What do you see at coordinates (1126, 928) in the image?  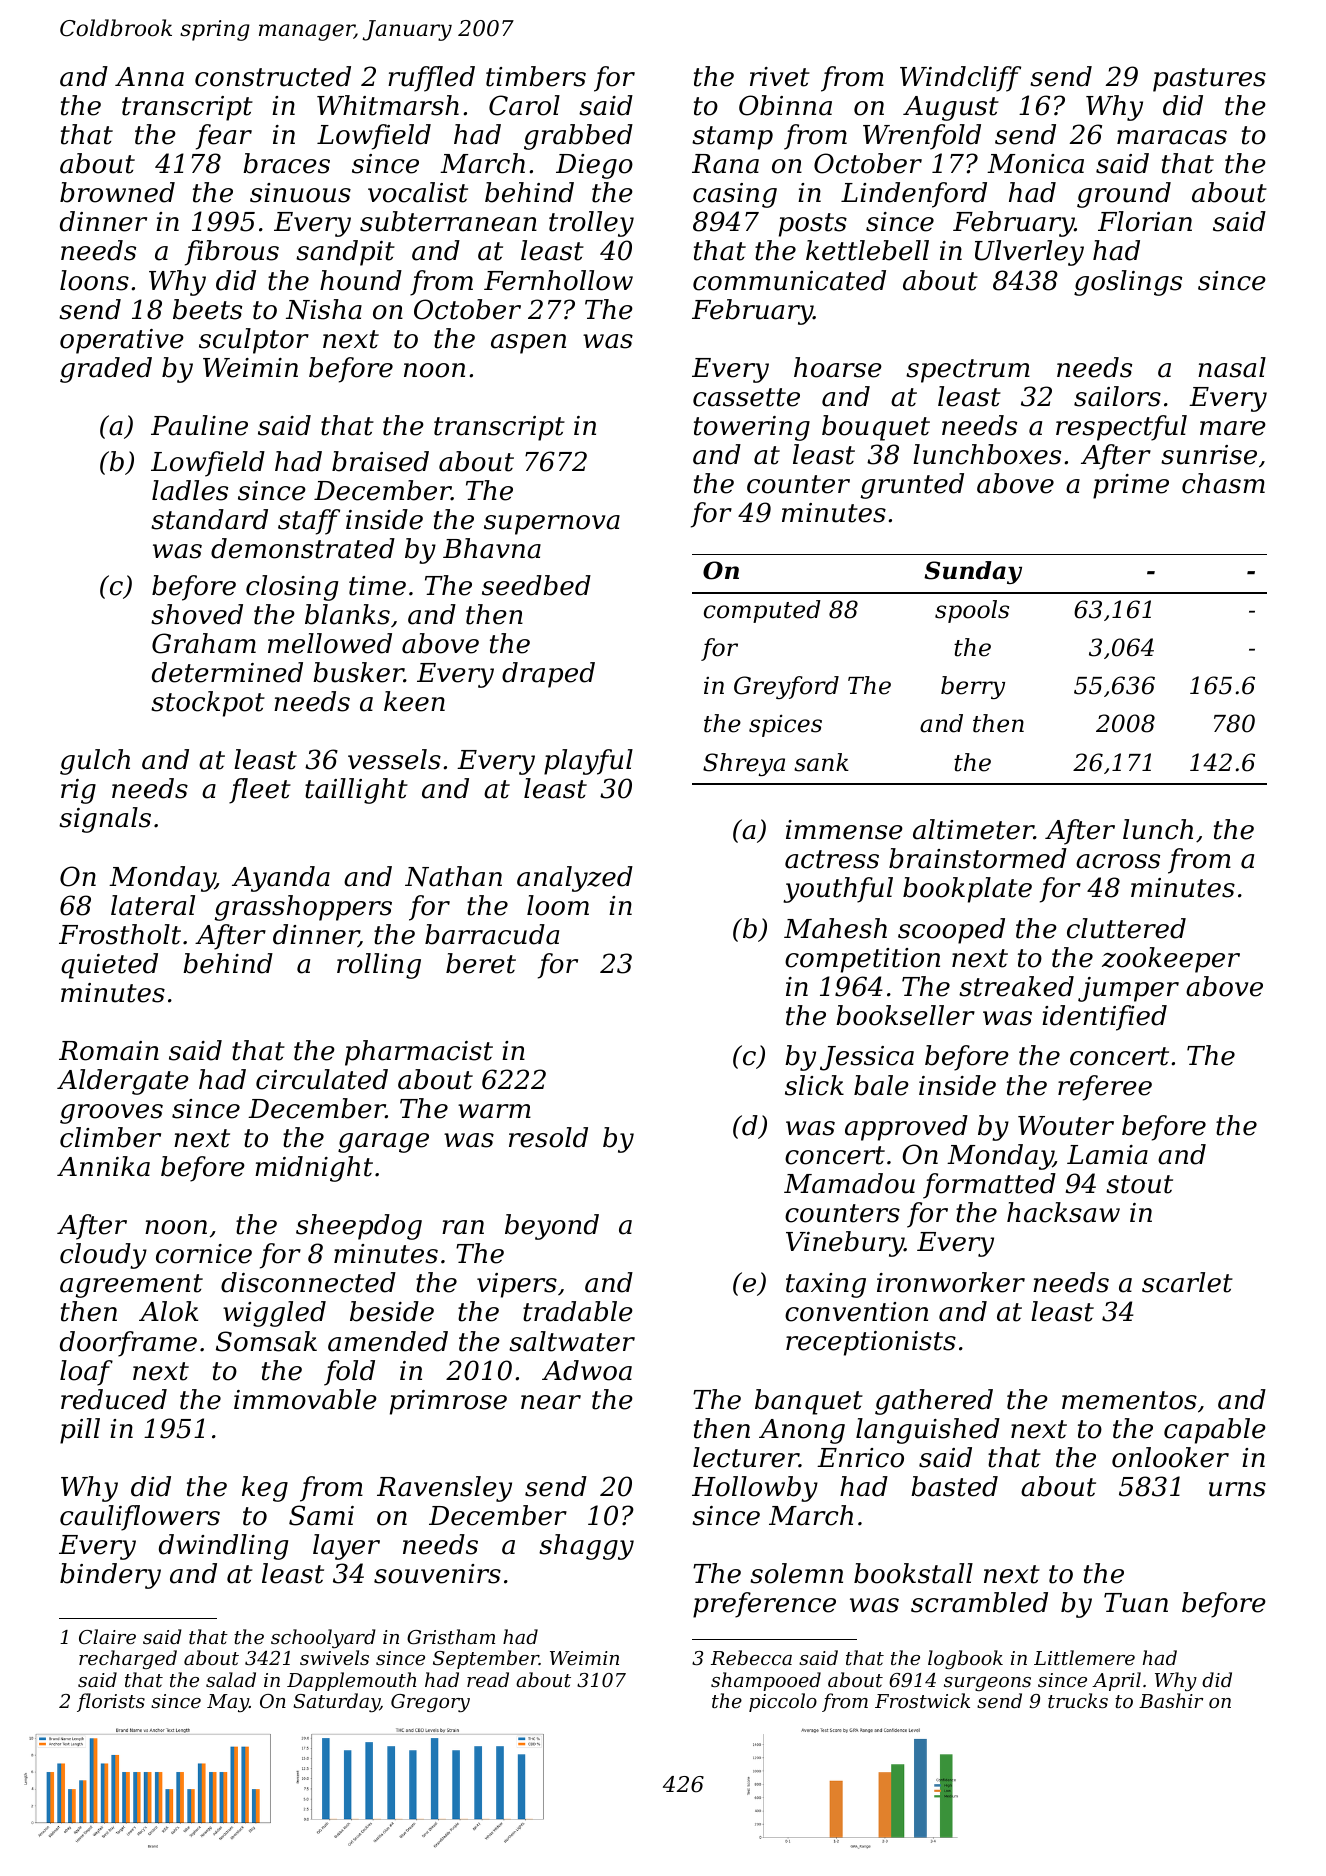 I see `cluttered` at bounding box center [1126, 928].
